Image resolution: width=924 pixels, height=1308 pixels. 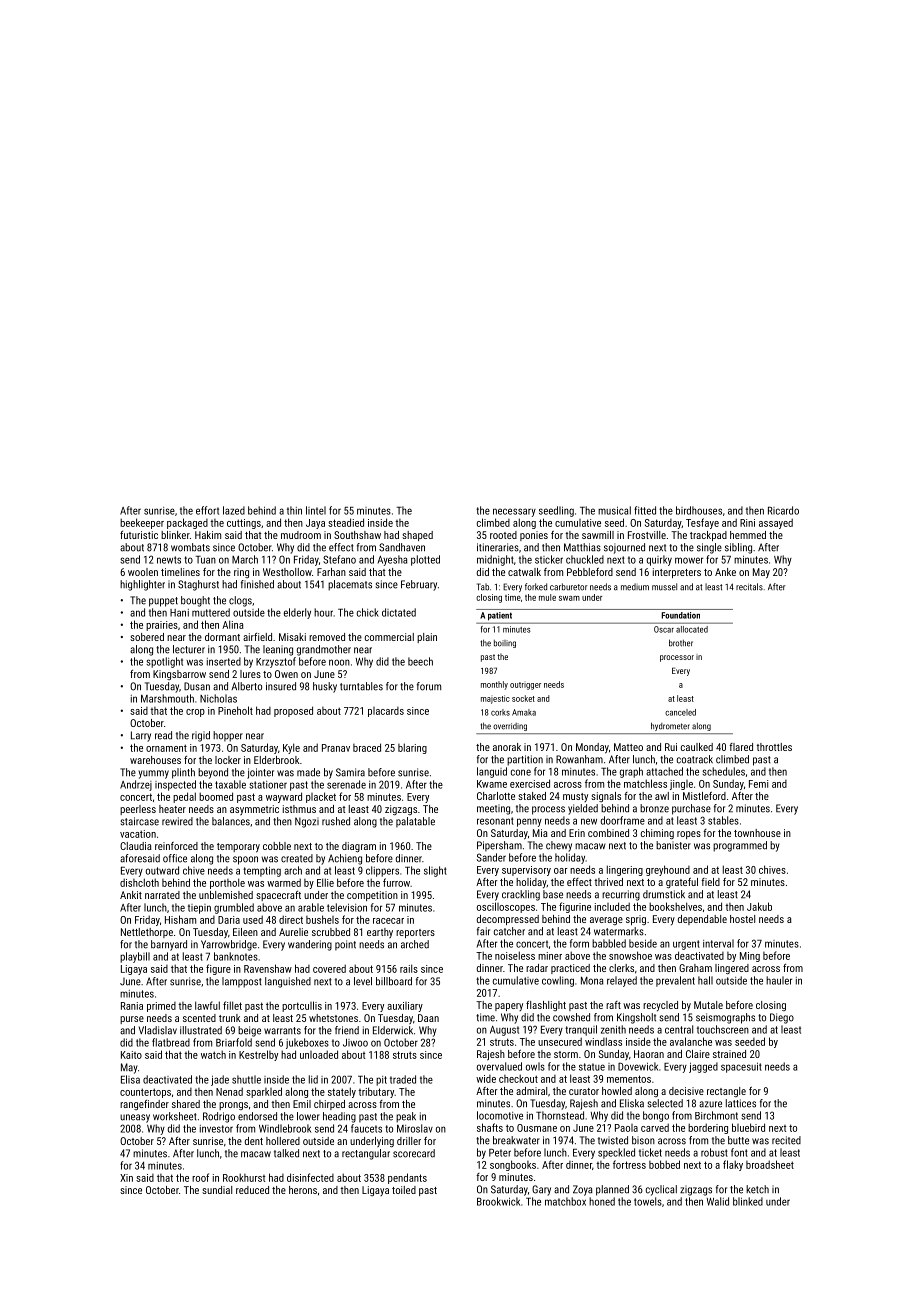 What do you see at coordinates (668, 870) in the screenshot?
I see `greyhound` at bounding box center [668, 870].
